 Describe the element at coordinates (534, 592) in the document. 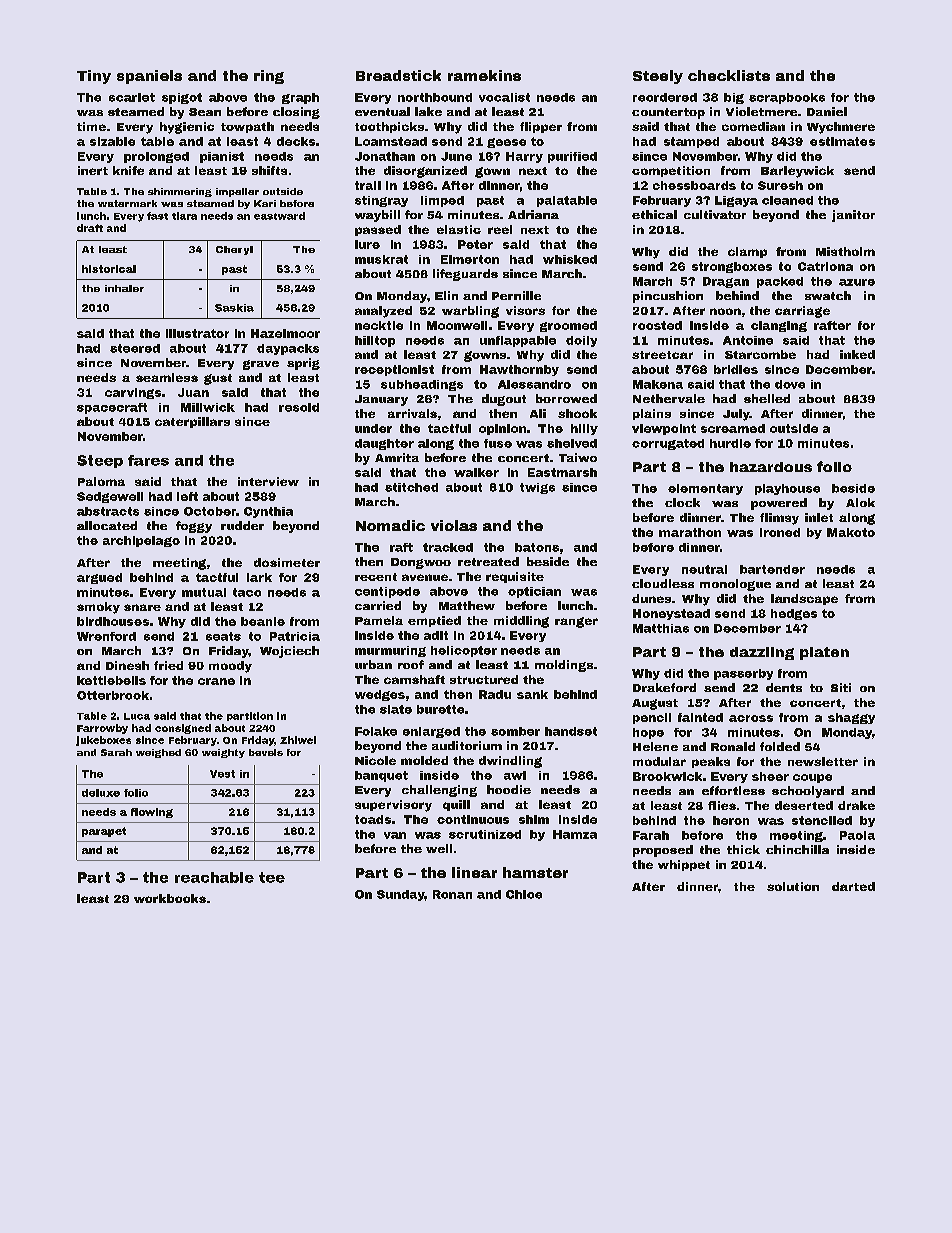

I see `optician` at that location.
